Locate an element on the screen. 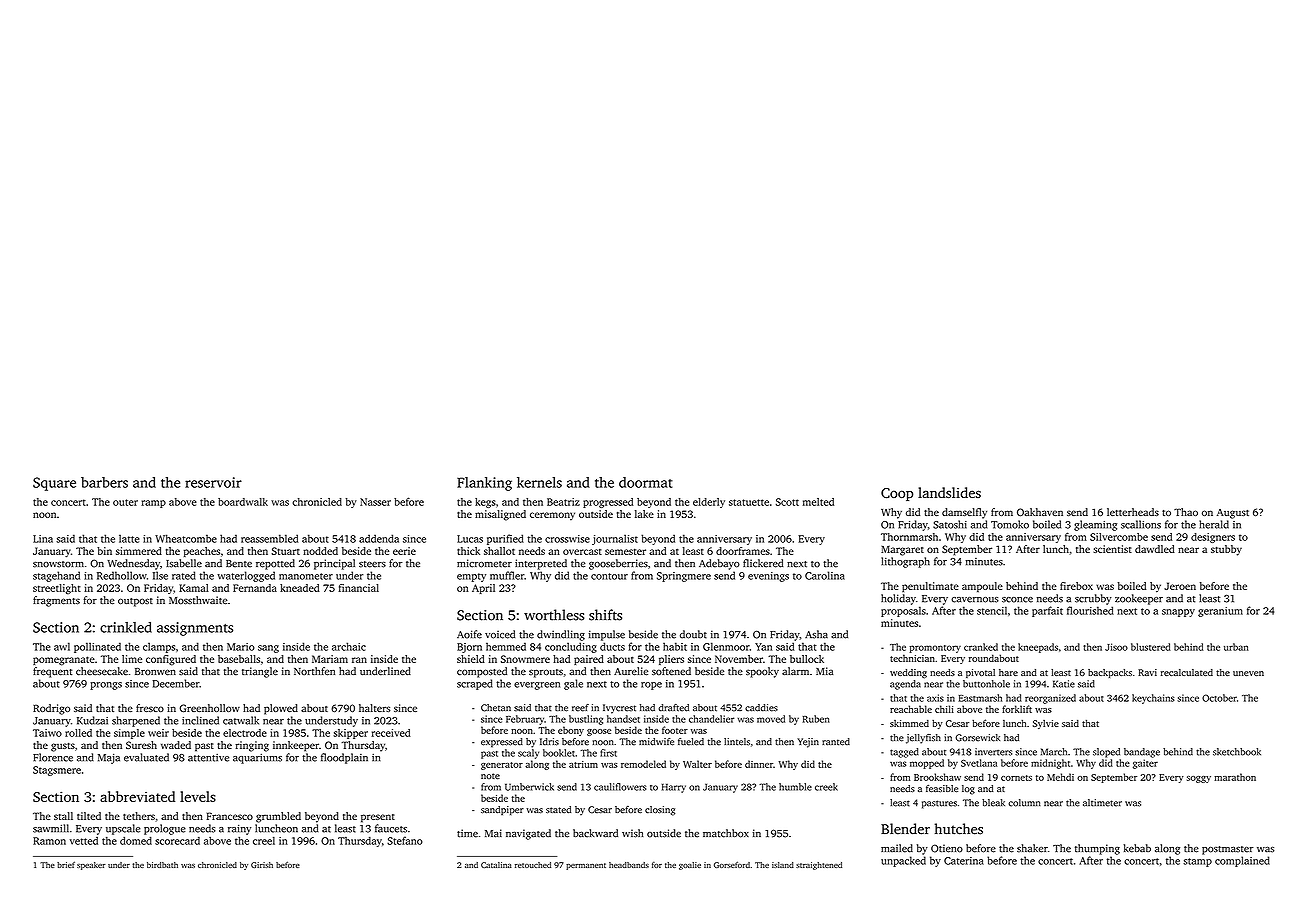  Square is located at coordinates (54, 484).
